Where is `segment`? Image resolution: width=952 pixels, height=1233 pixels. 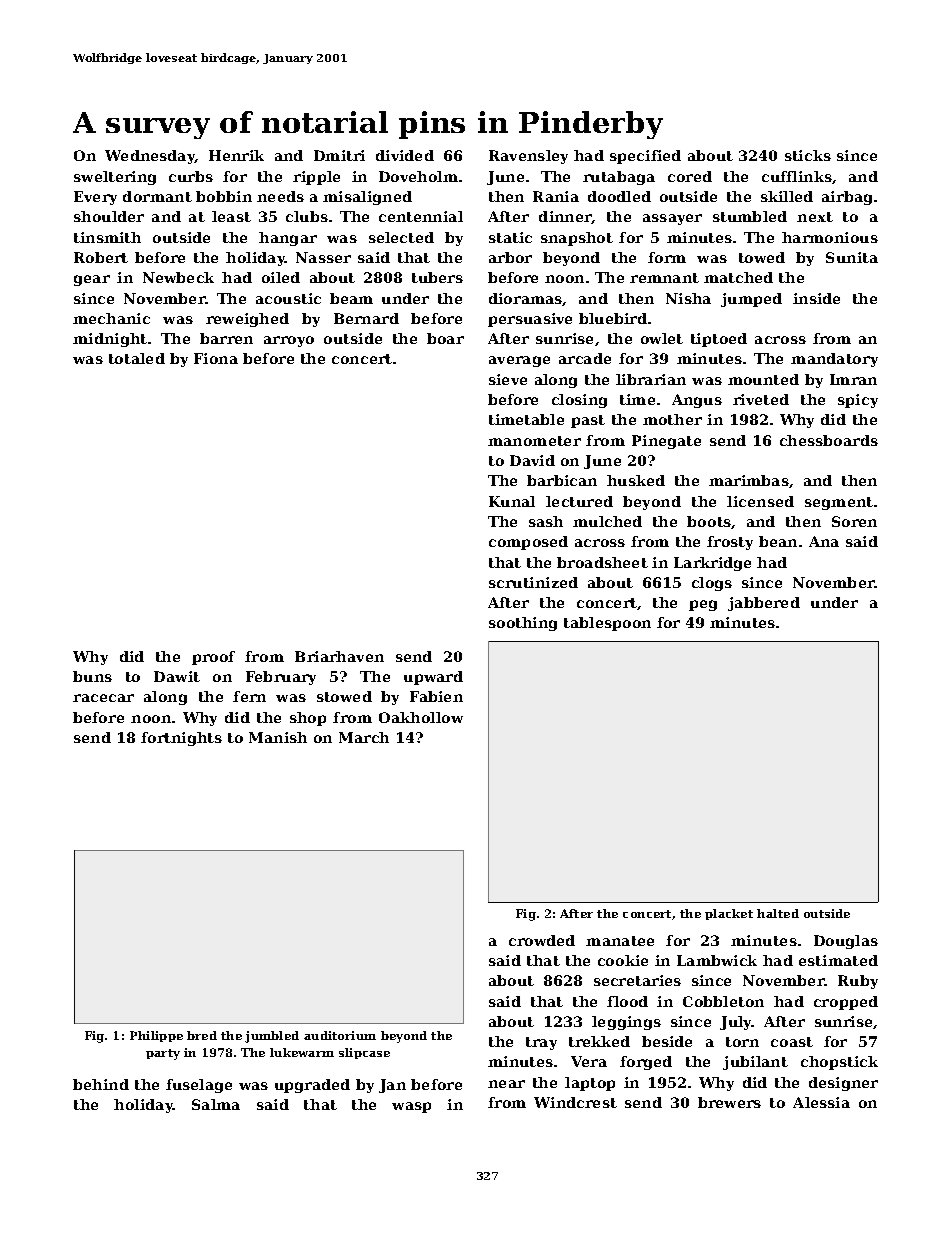 segment is located at coordinates (839, 503).
